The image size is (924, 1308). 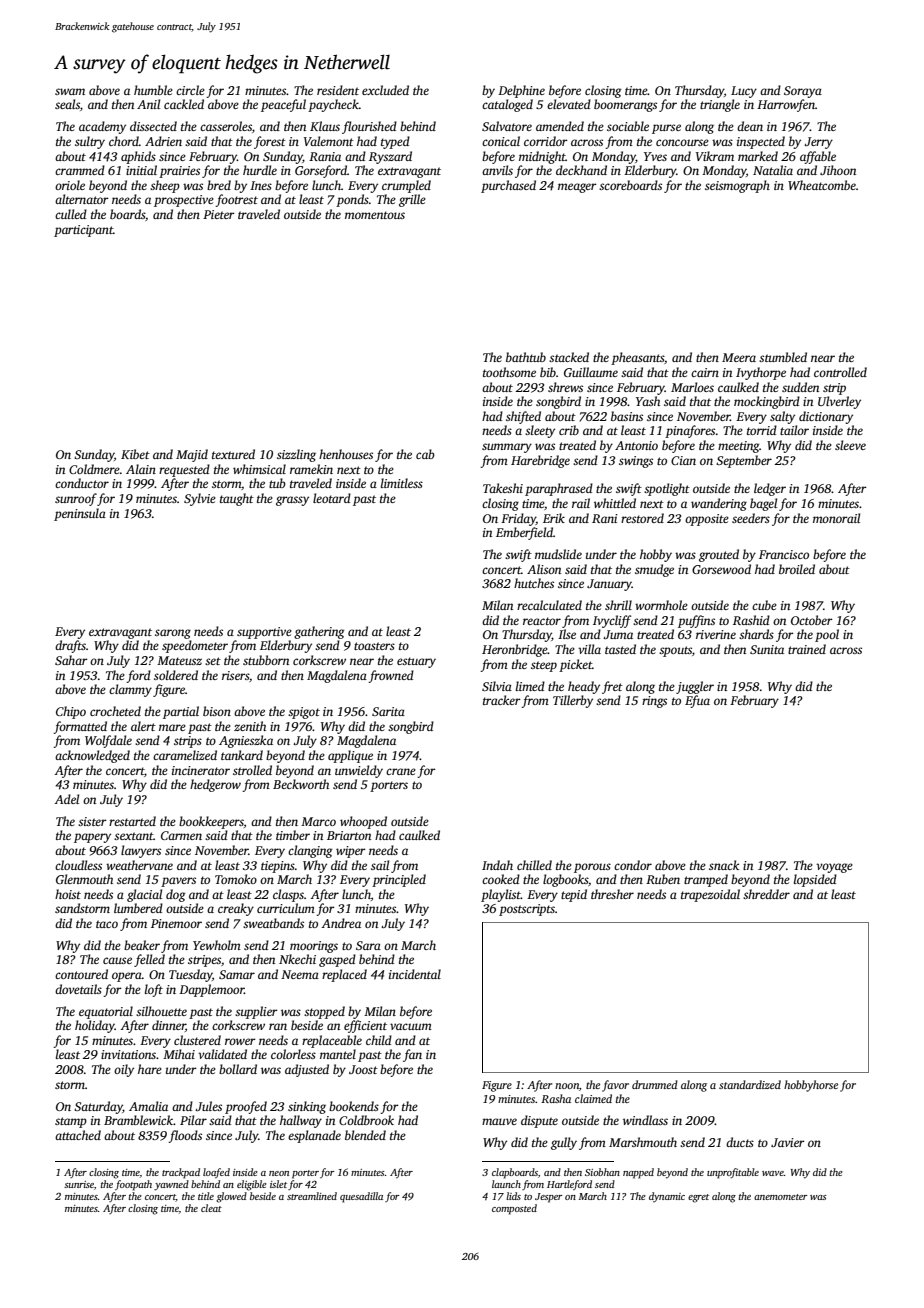 What do you see at coordinates (499, 1121) in the page?
I see `mauve` at bounding box center [499, 1121].
